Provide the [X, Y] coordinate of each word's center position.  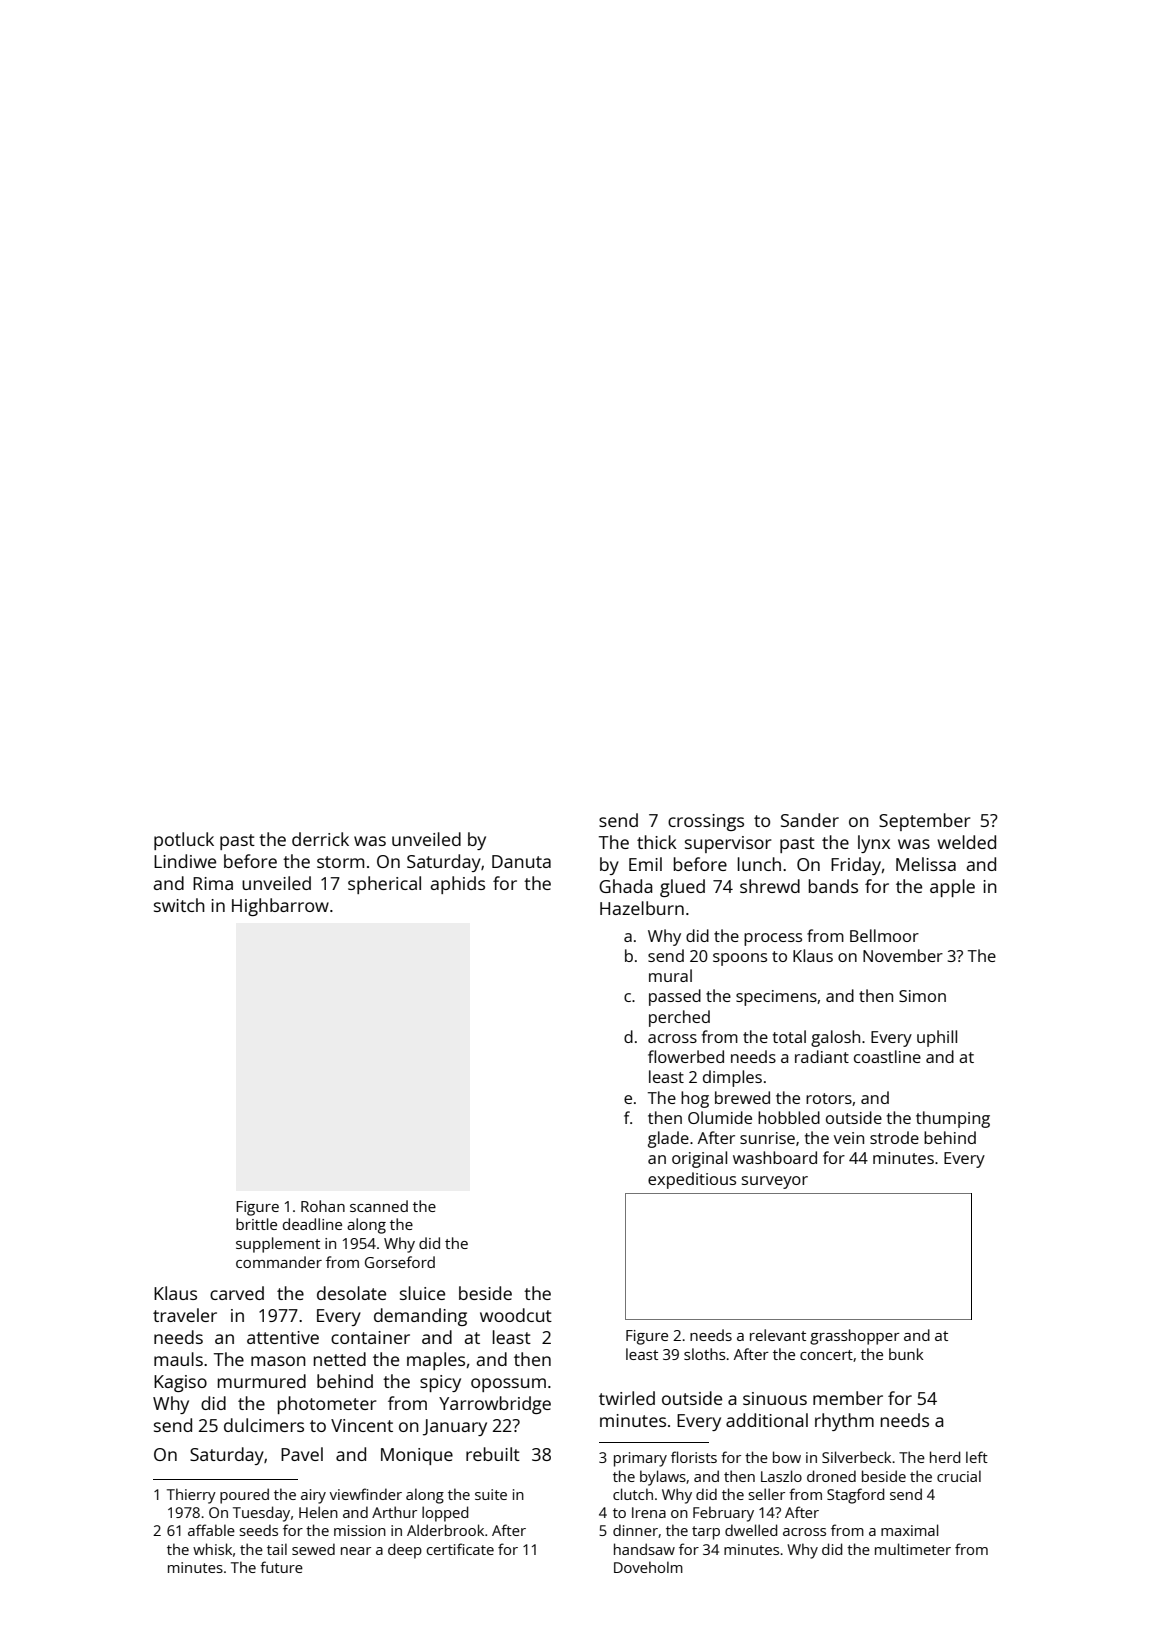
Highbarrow [280, 907]
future [281, 1567]
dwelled [751, 1530]
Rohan [323, 1206]
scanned [379, 1206]
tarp [706, 1533]
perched [679, 1018]
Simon [922, 996]
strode [894, 1137]
